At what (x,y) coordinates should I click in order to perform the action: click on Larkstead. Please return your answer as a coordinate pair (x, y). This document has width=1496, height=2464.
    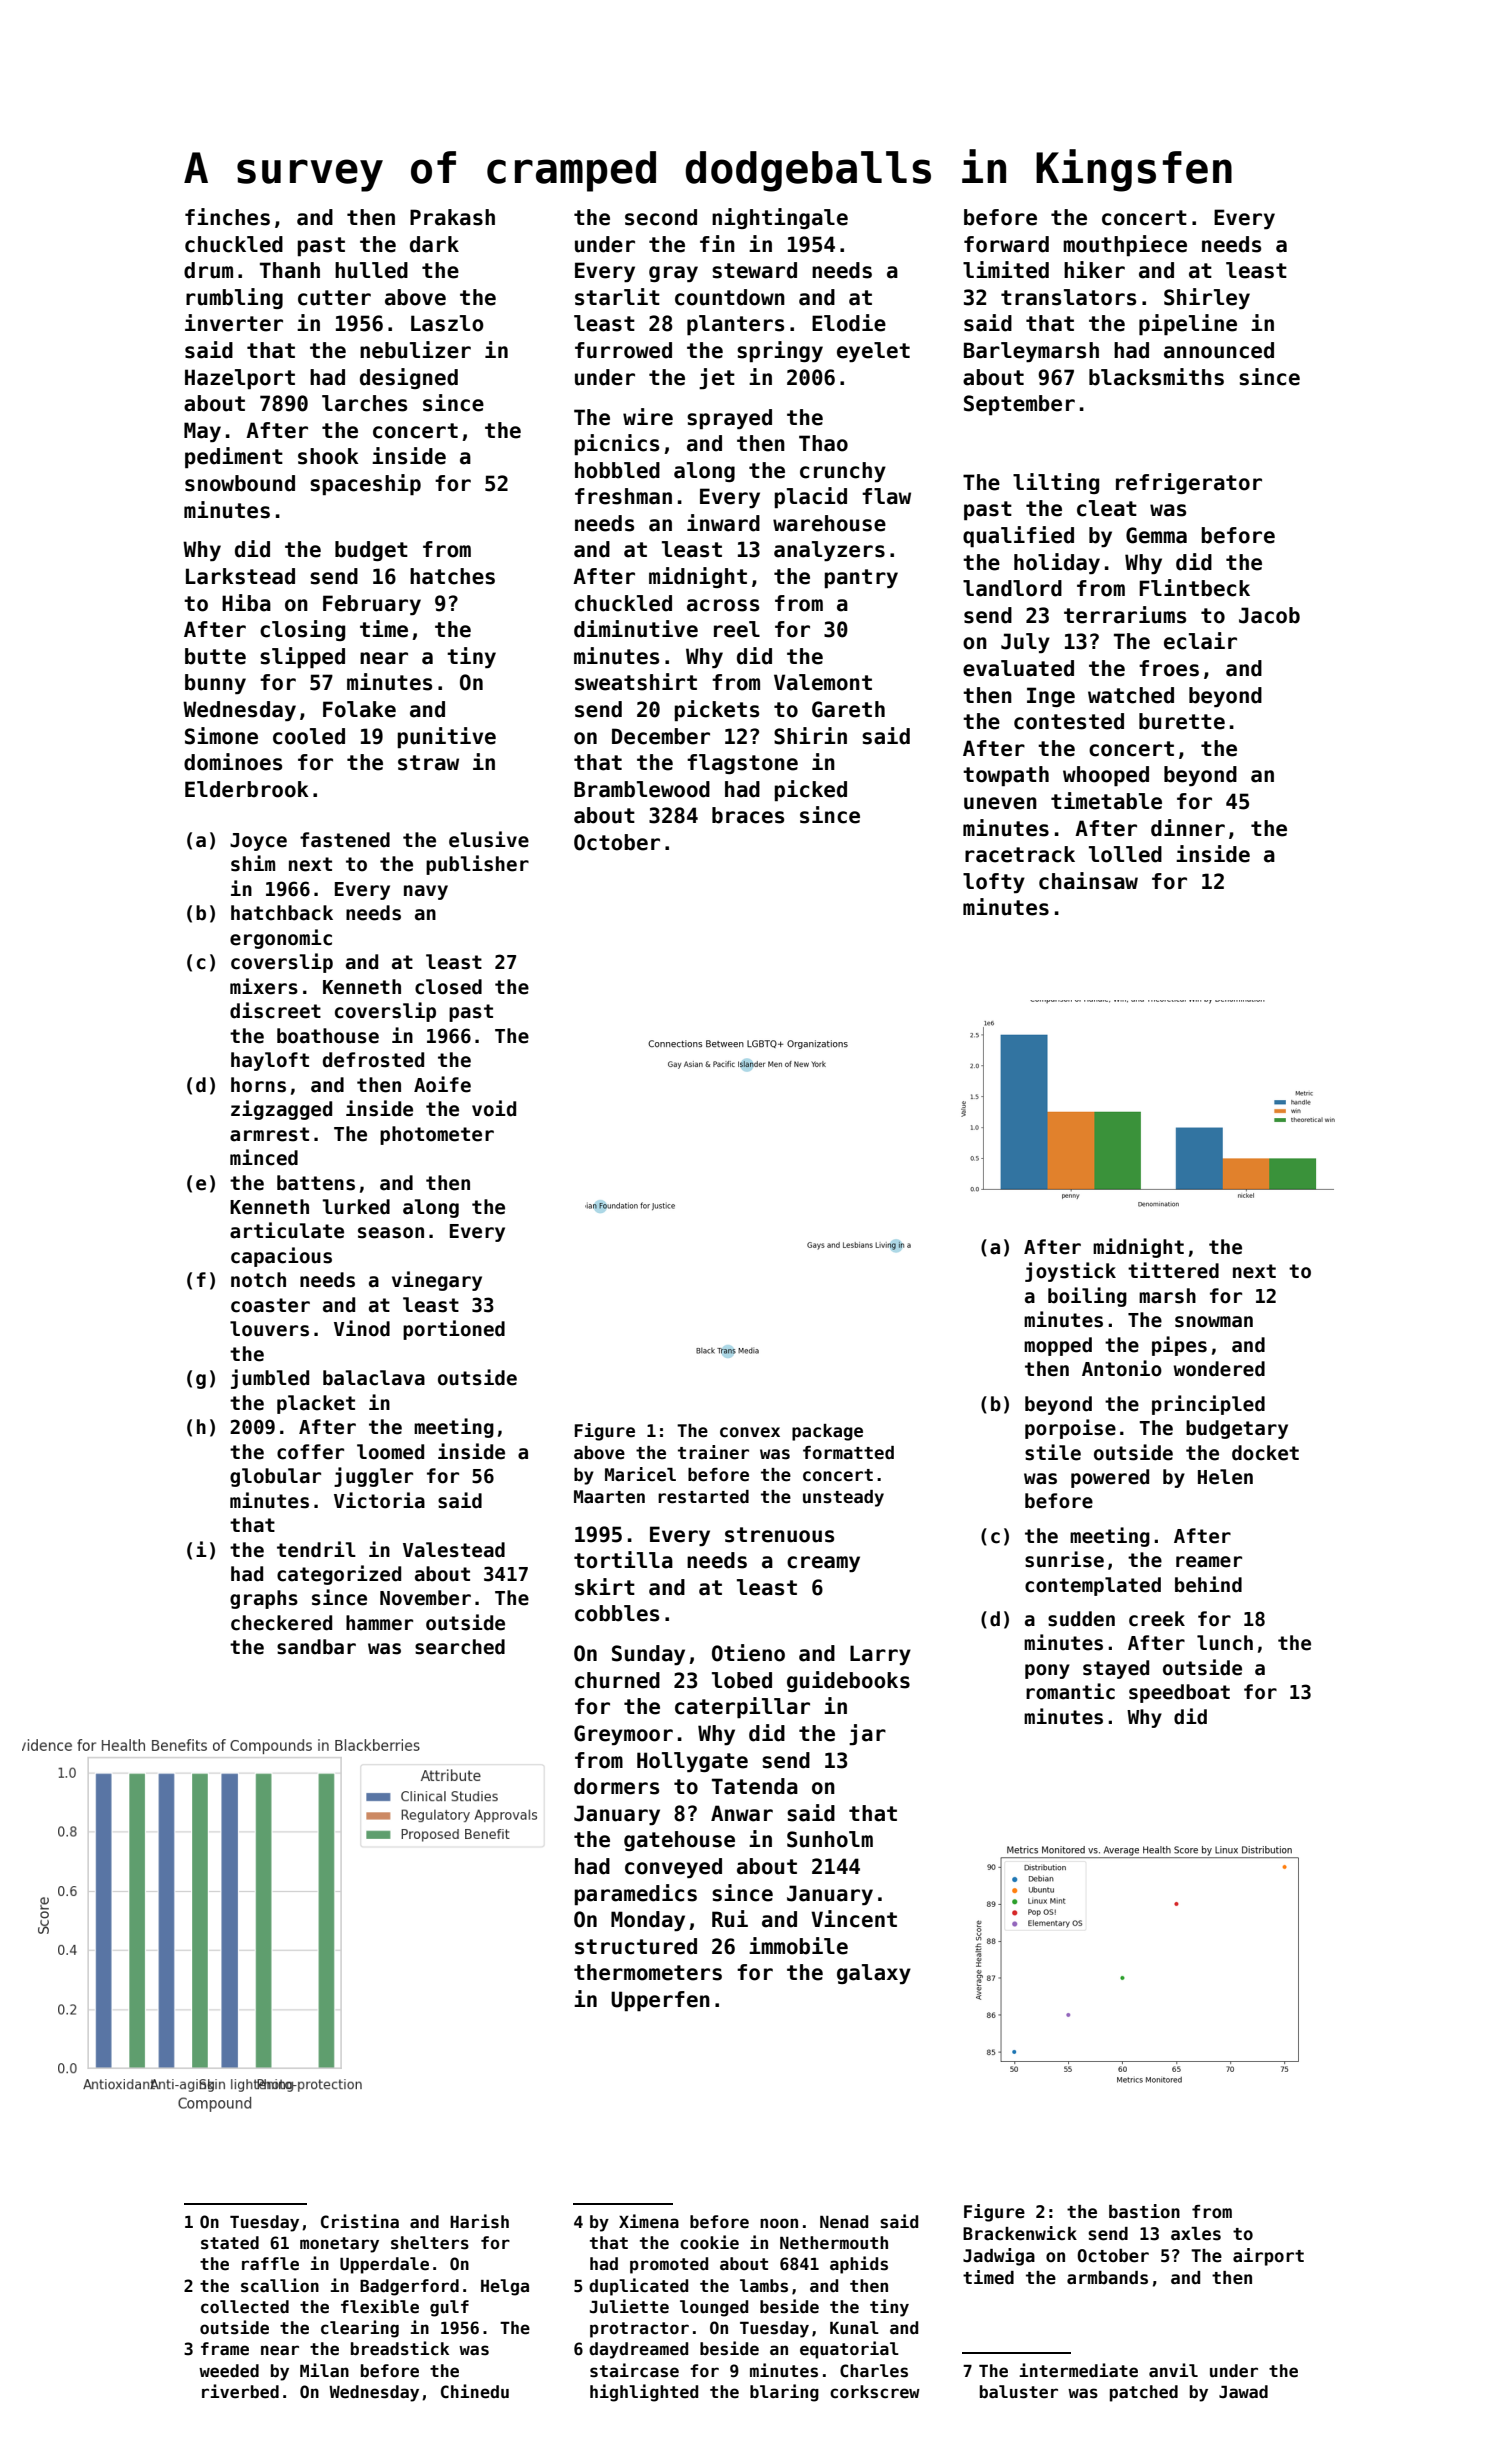
    Looking at the image, I should click on (240, 576).
